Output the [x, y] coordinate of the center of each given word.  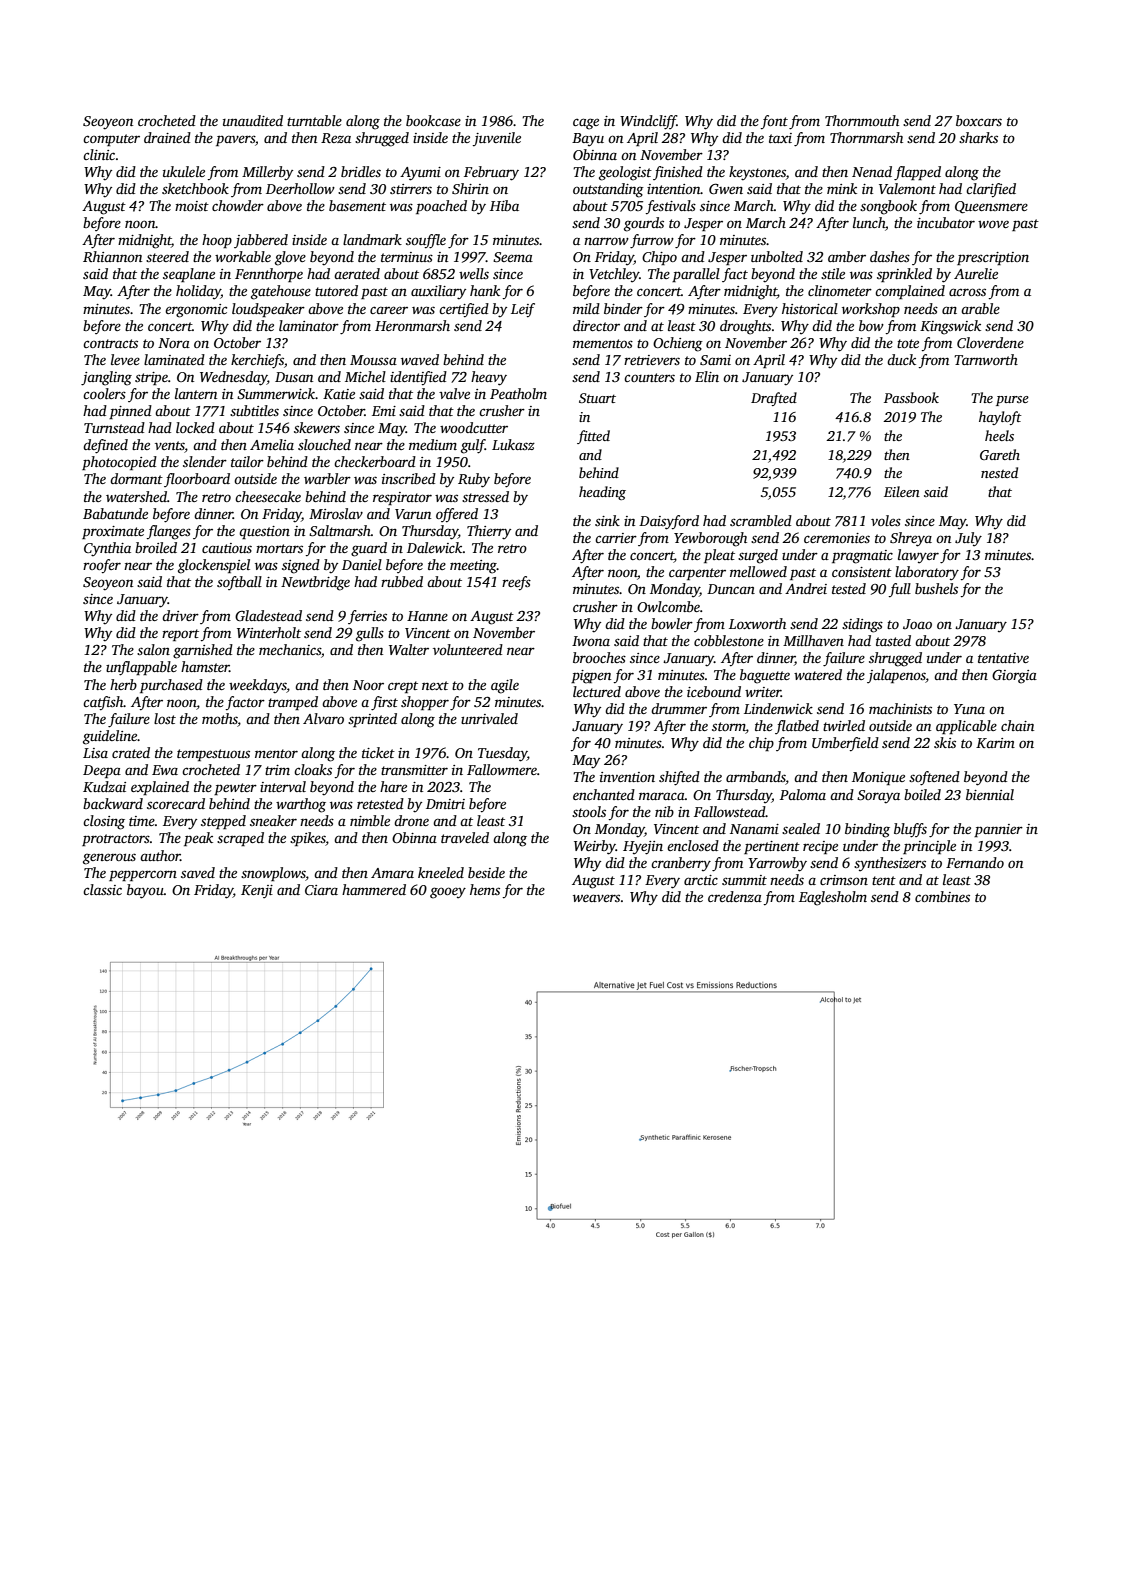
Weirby [595, 847]
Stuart [597, 398]
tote [908, 343]
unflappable [141, 668]
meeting [473, 567]
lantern [196, 393]
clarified [991, 190]
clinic [99, 154]
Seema [513, 257]
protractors [116, 840]
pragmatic [862, 557]
